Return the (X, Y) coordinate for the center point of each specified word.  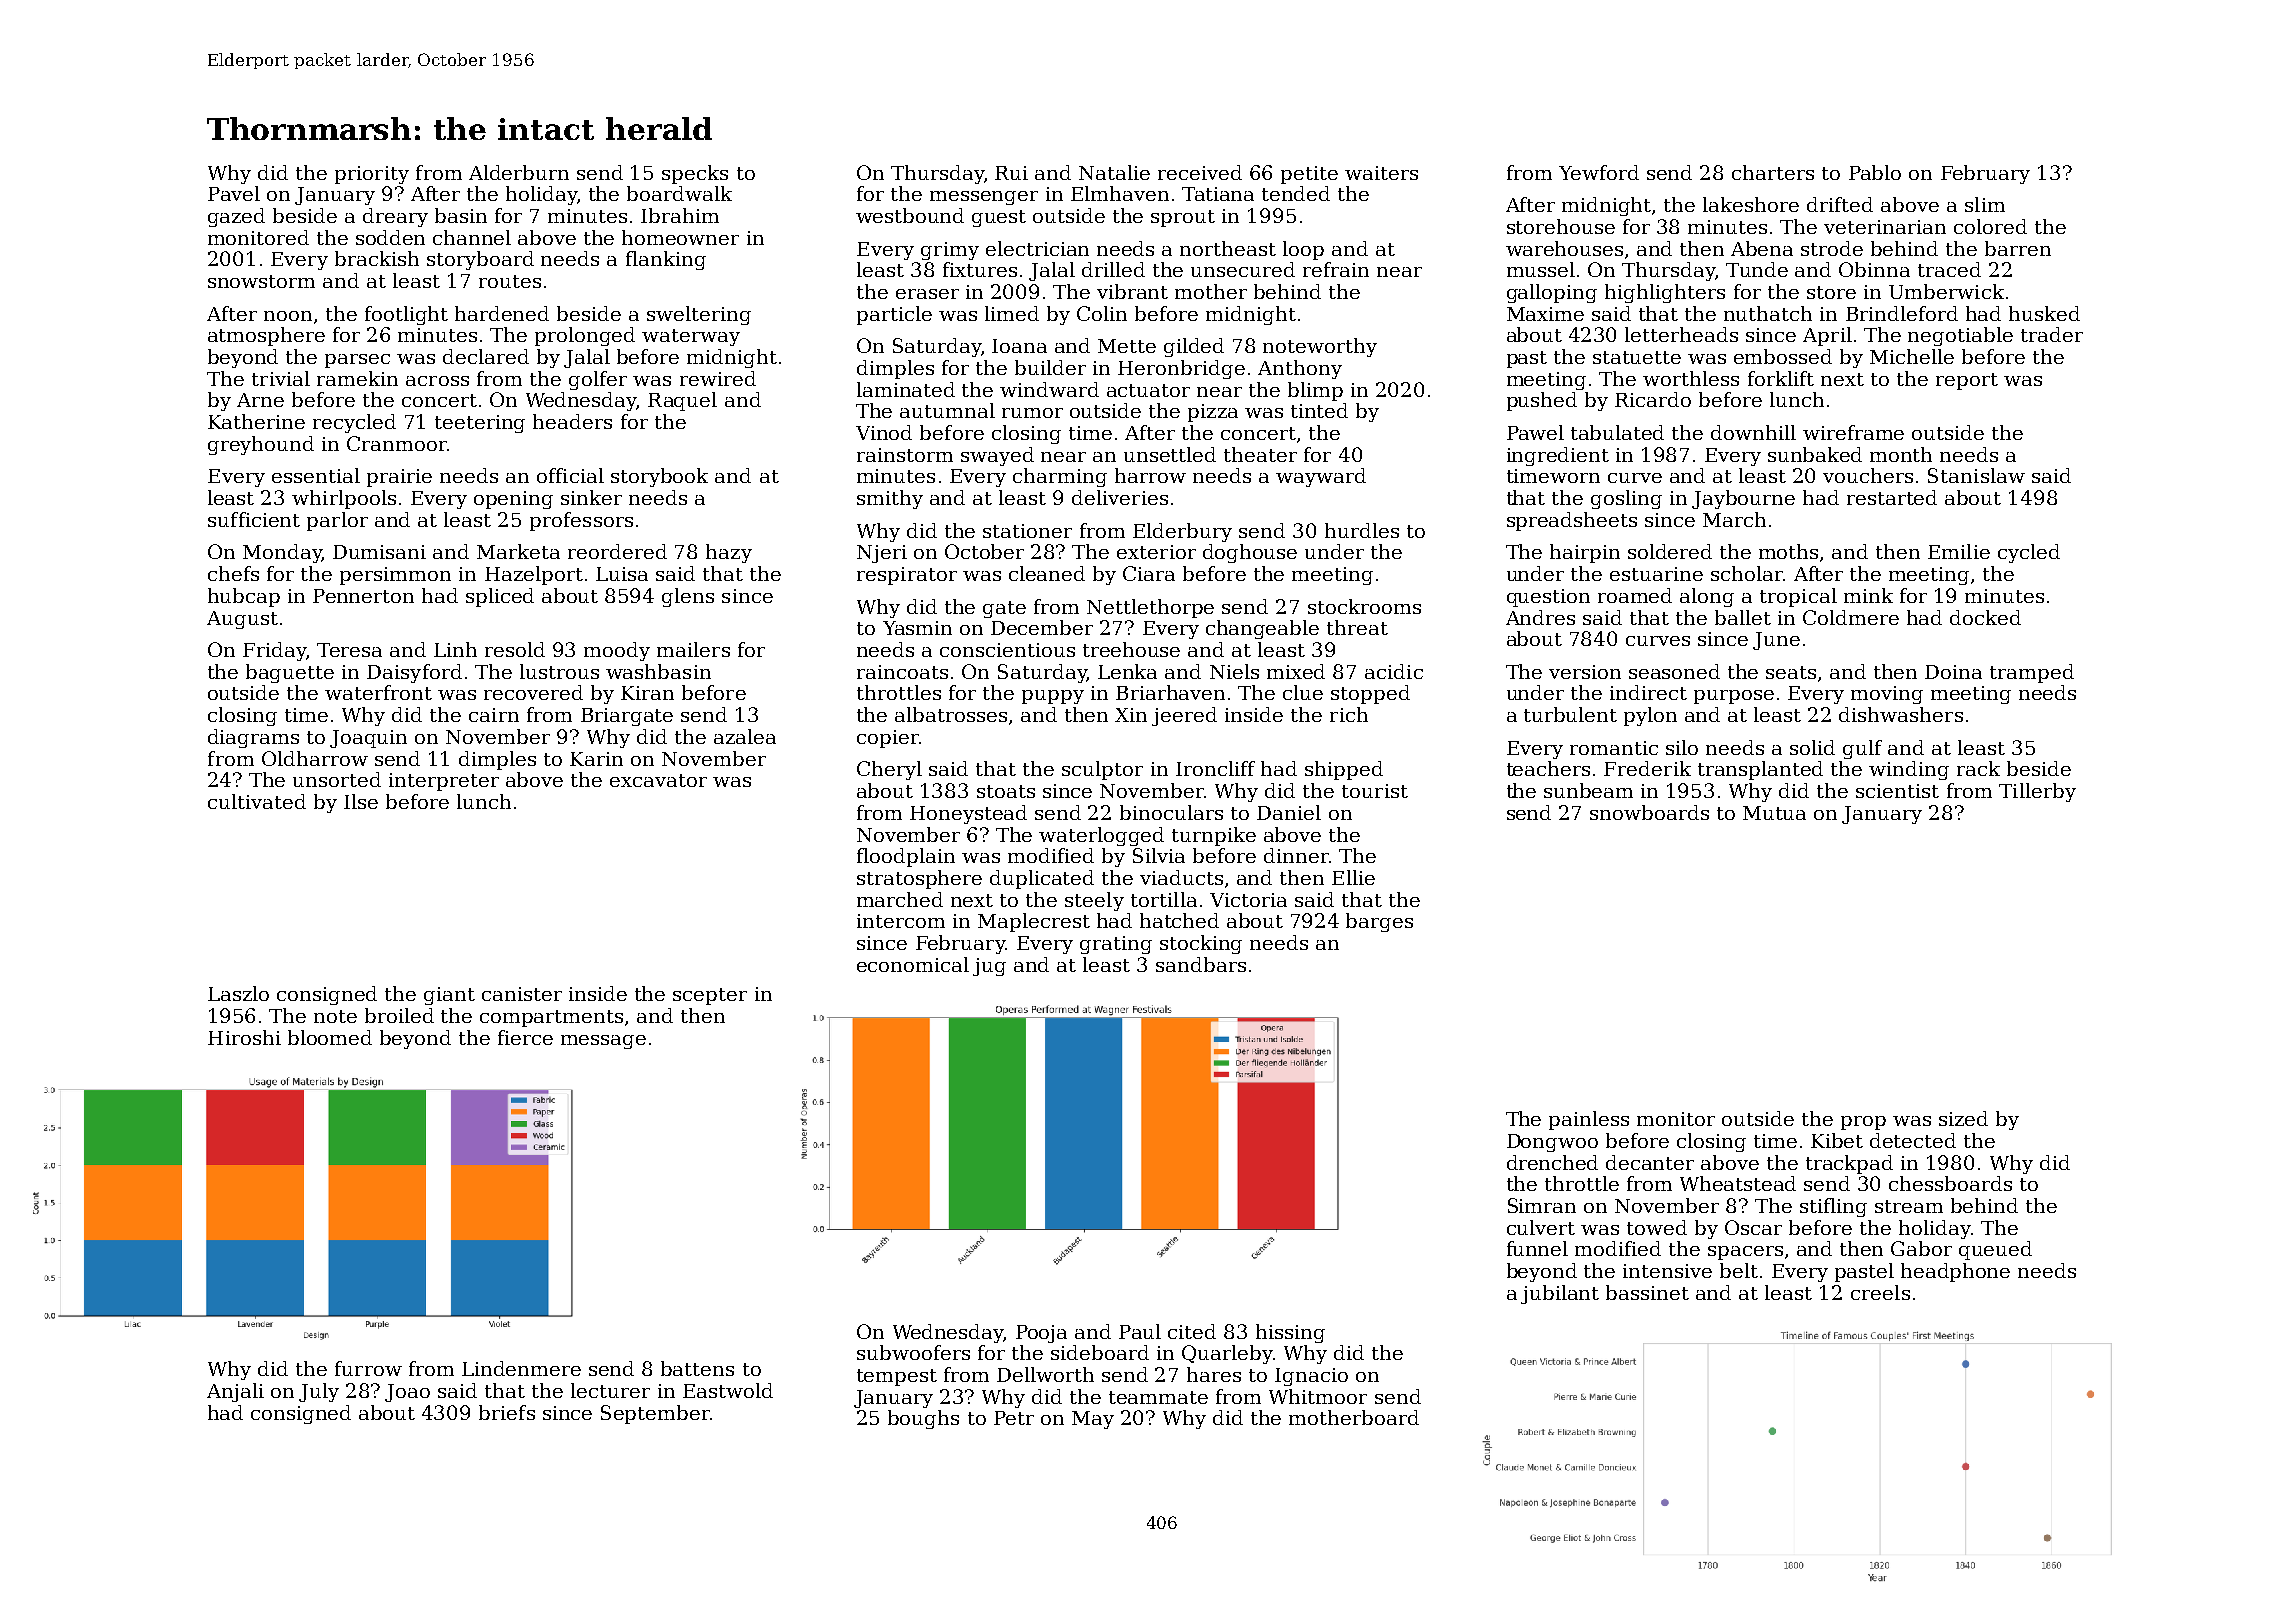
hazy (729, 553)
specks (695, 174)
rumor (1032, 413)
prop (1863, 1123)
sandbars (1201, 964)
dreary (395, 217)
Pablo (1875, 172)
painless (1589, 1120)
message (603, 1042)
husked (2044, 313)
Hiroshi (244, 1037)
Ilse (361, 801)
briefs (507, 1412)
